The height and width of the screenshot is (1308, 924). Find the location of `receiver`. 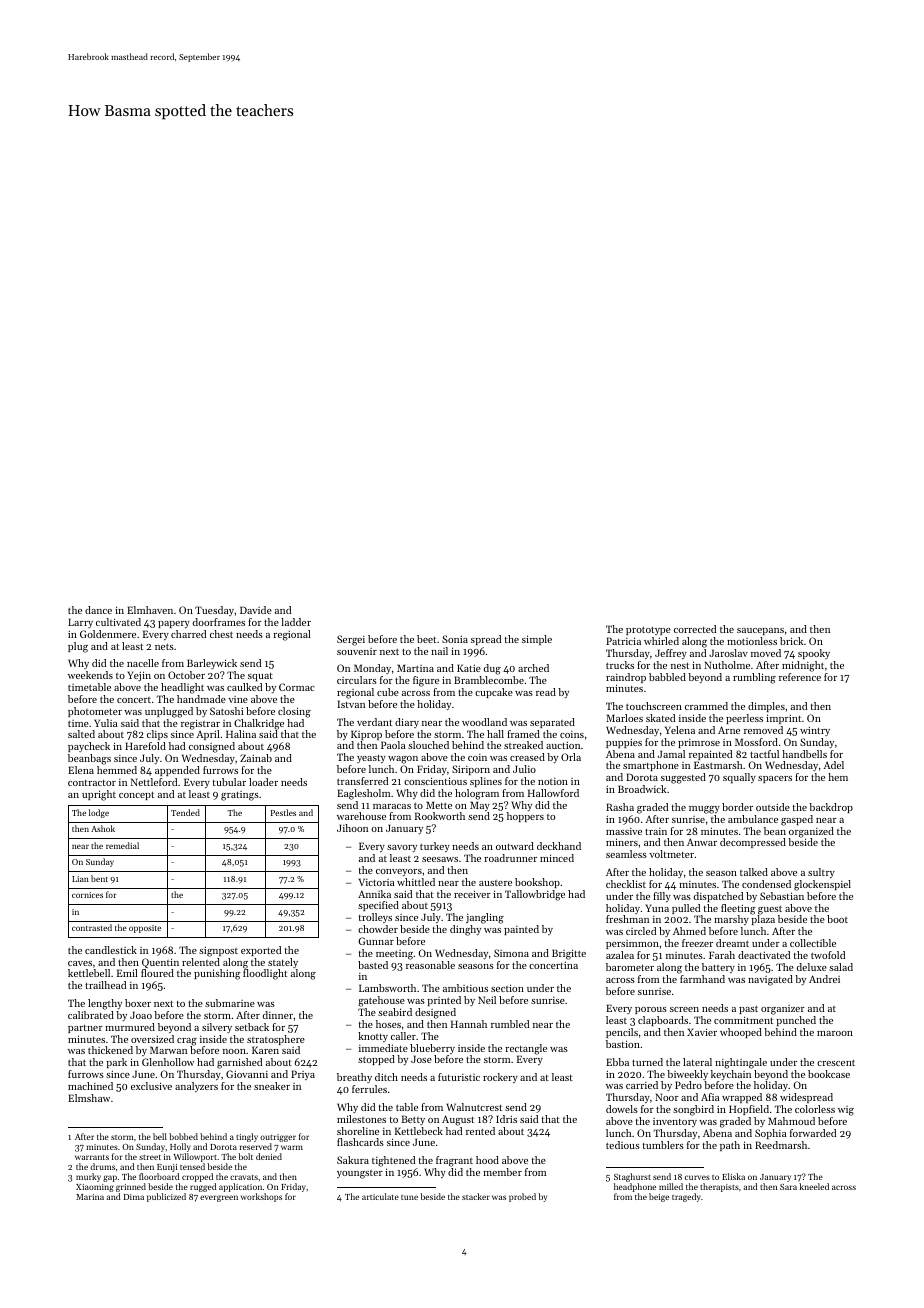

receiver is located at coordinates (472, 894).
